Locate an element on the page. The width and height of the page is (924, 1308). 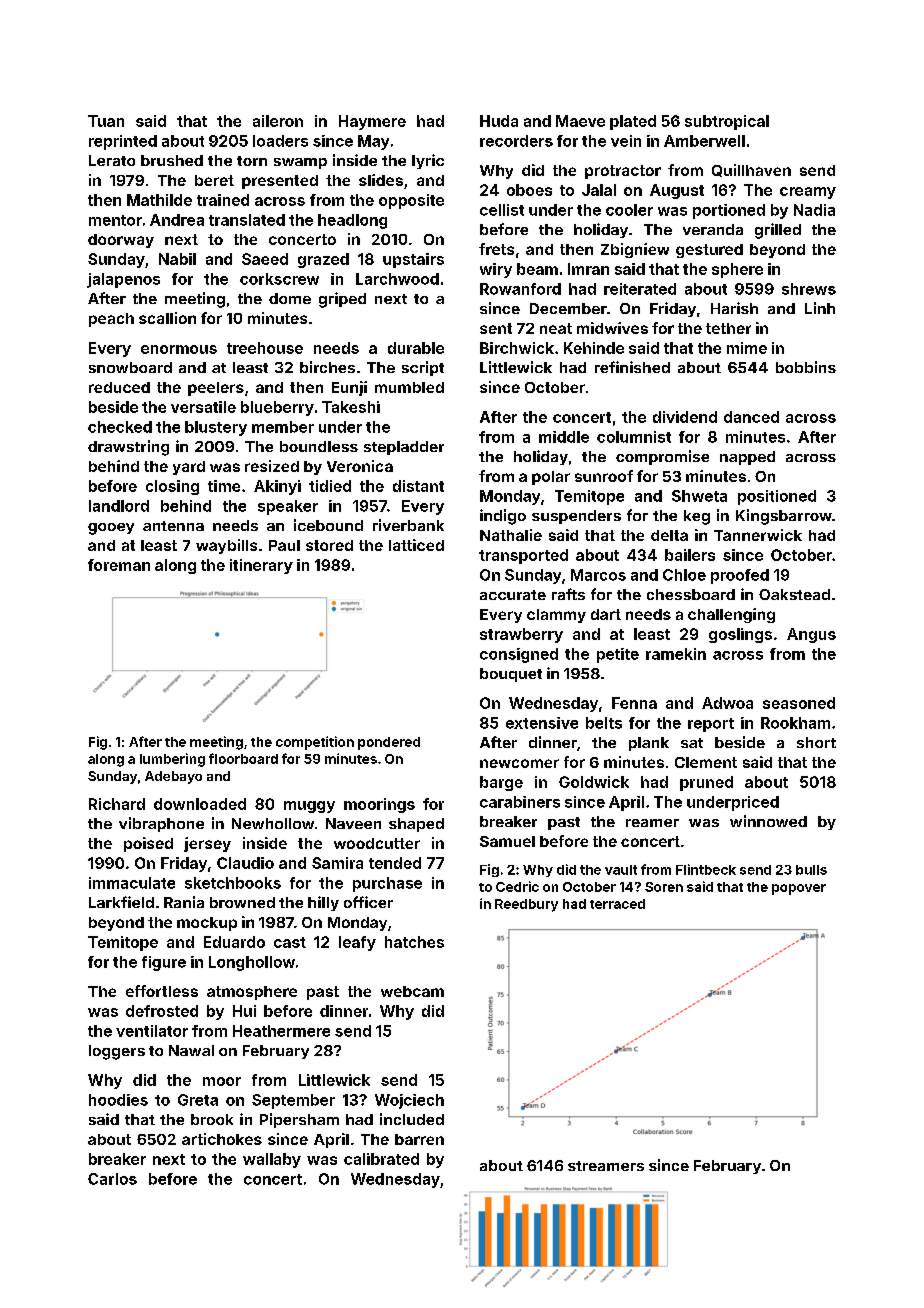
mentor is located at coordinates (115, 220).
